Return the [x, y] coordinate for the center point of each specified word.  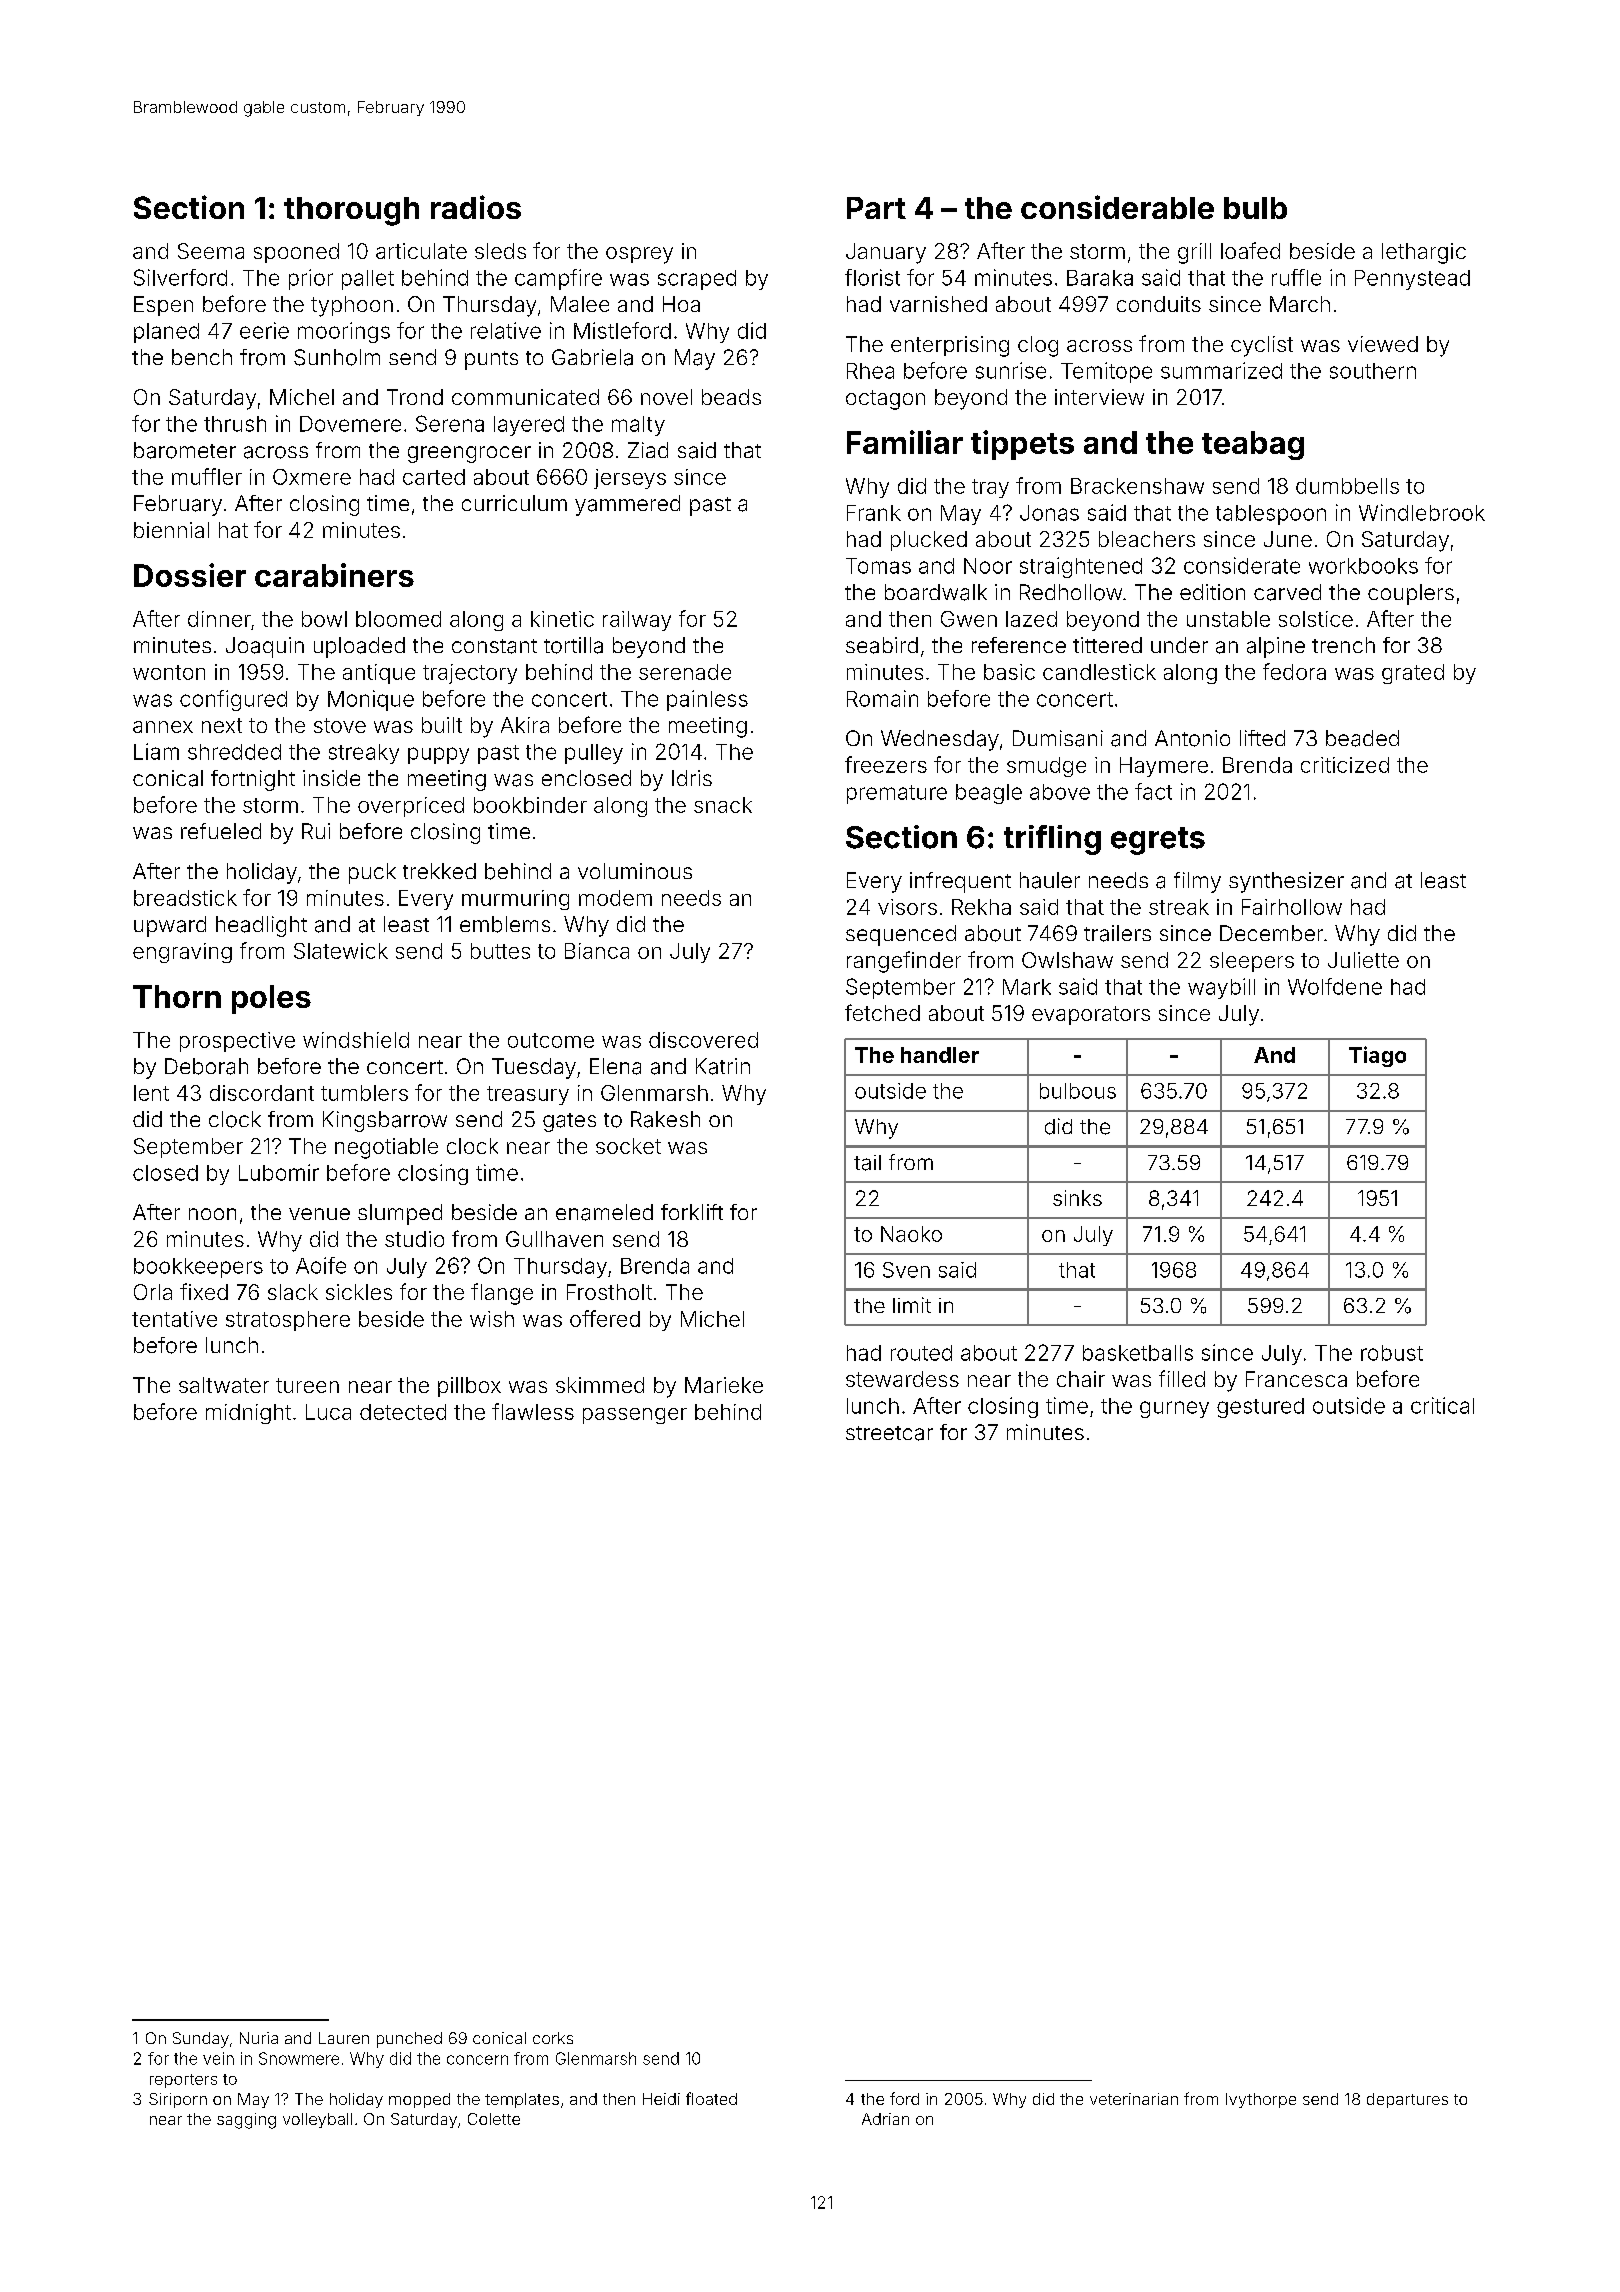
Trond [415, 397]
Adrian [885, 2119]
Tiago [1377, 1056]
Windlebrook [1422, 512]
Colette [494, 2119]
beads [731, 397]
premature [897, 794]
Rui [316, 831]
